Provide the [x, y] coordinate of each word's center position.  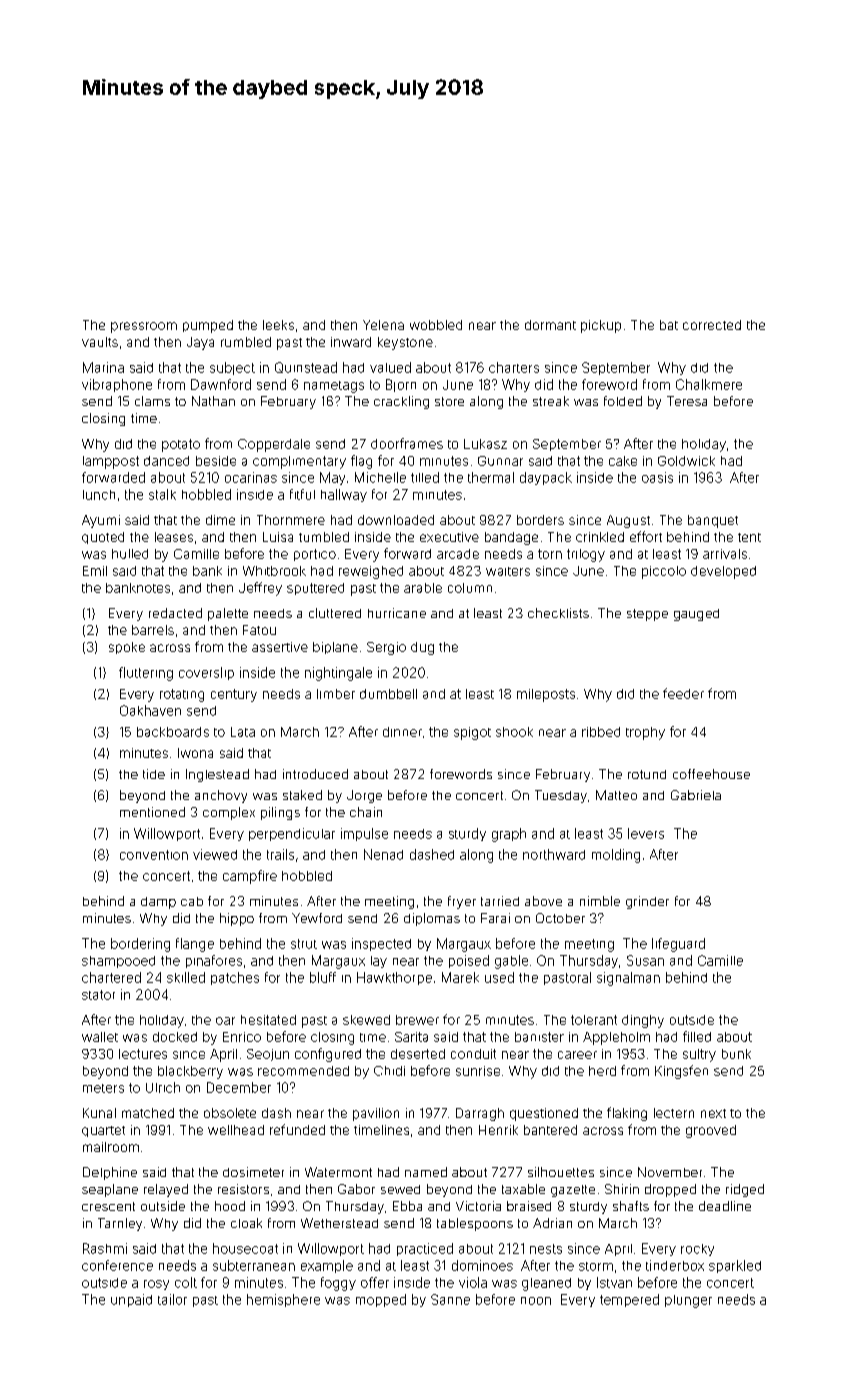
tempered [629, 1300]
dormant [550, 325]
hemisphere [283, 1300]
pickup [601, 326]
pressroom [144, 327]
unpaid [131, 1300]
